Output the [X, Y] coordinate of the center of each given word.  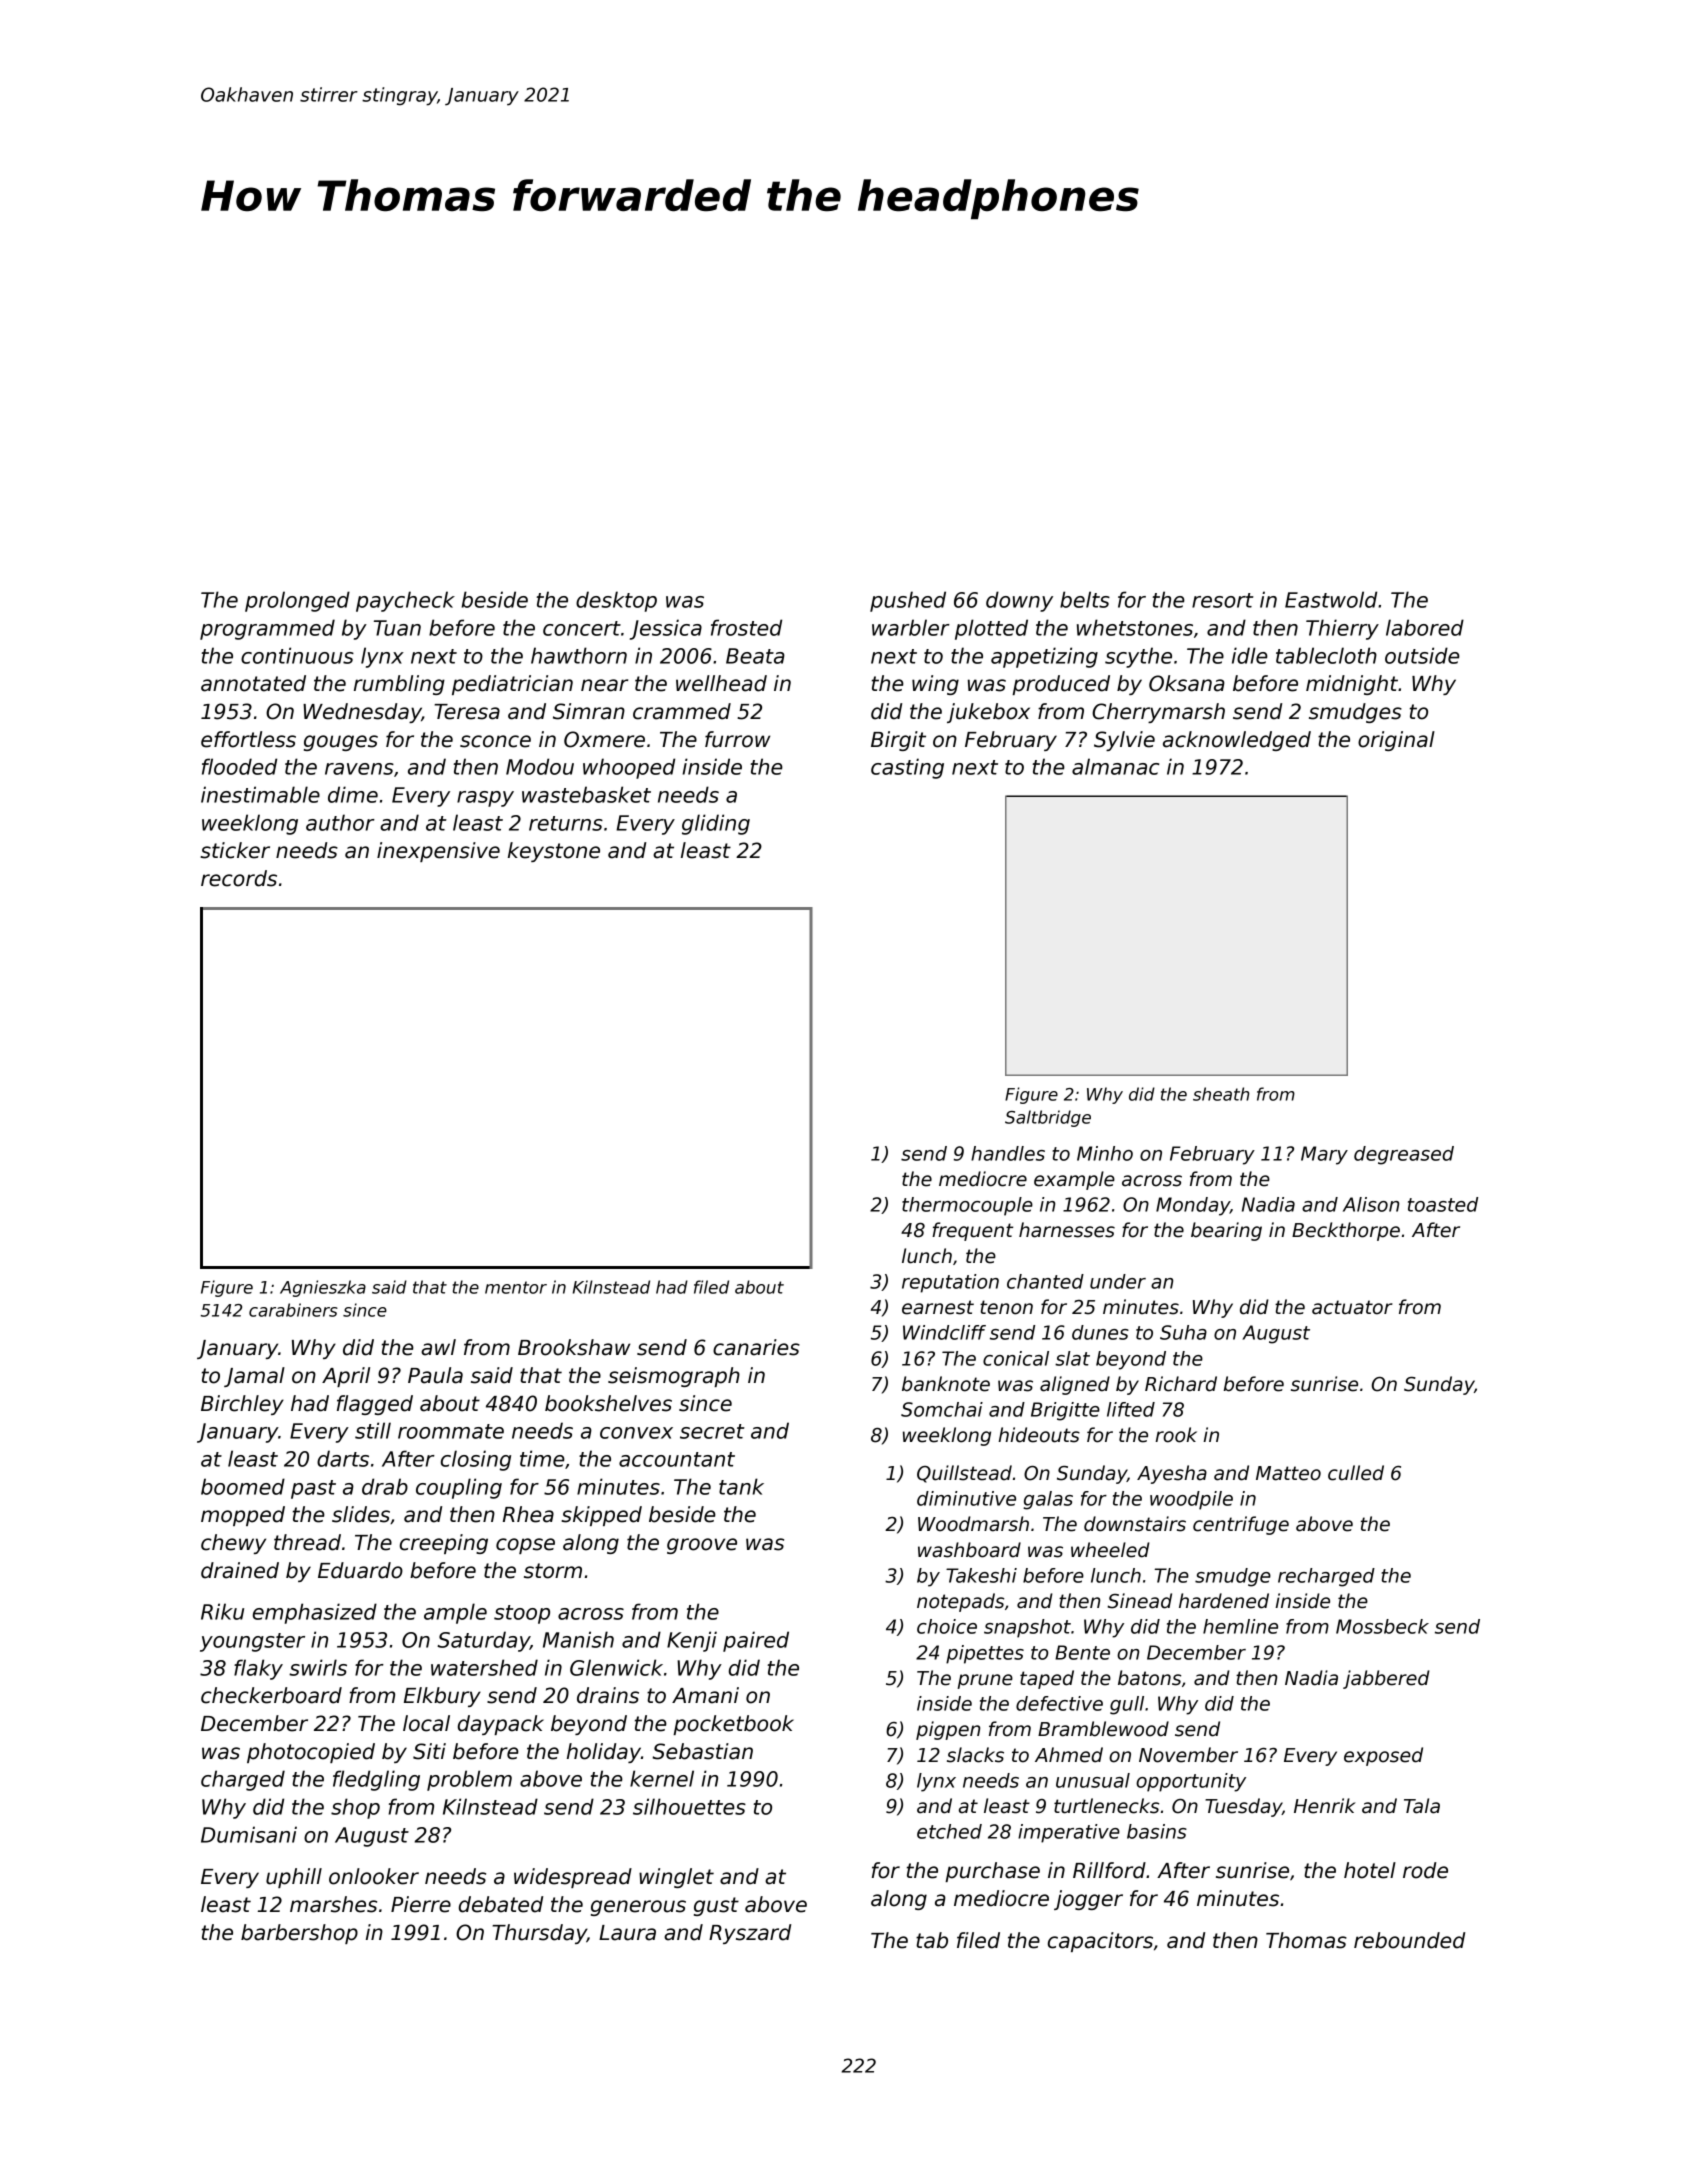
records [239, 878]
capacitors [1100, 1942]
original [1396, 741]
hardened [1224, 1601]
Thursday [539, 1934]
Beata [755, 656]
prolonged [297, 601]
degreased [1404, 1155]
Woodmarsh [973, 1524]
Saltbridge [1048, 1118]
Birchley [242, 1405]
